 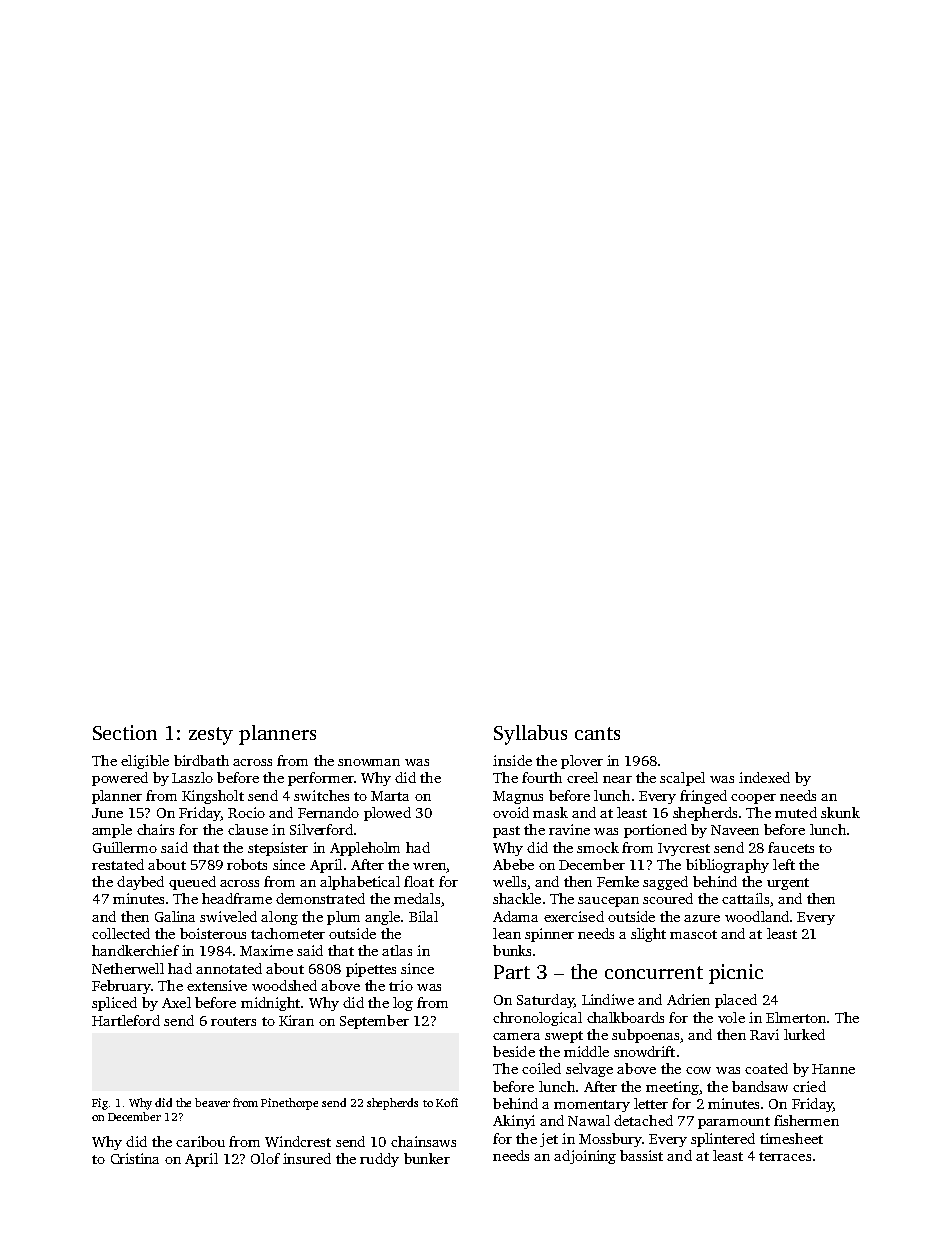 What do you see at coordinates (530, 735) in the page?
I see `Syllabus` at bounding box center [530, 735].
